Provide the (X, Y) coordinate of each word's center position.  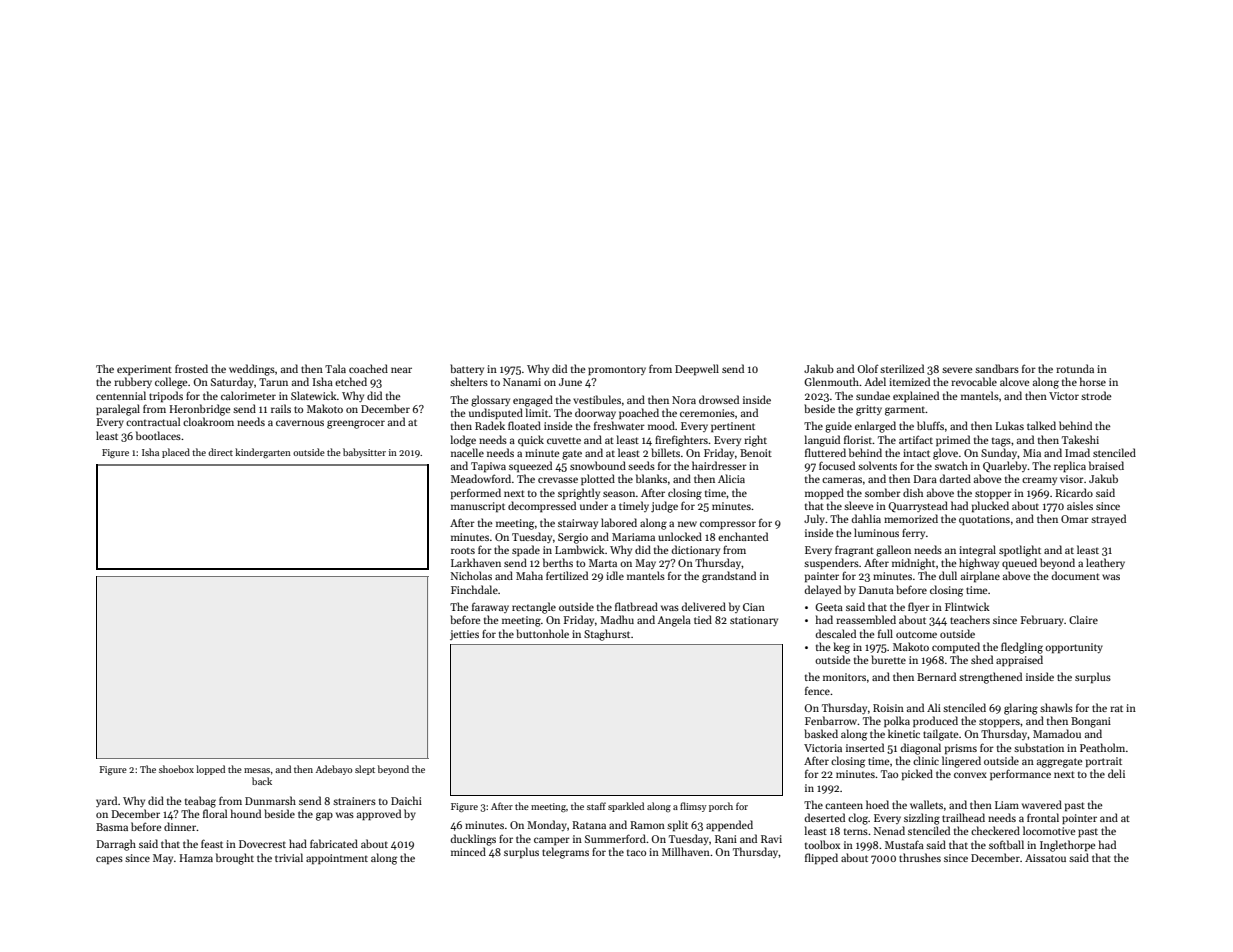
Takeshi (1080, 439)
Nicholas (471, 575)
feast (212, 843)
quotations (984, 520)
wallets (926, 804)
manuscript (478, 507)
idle (615, 575)
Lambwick (580, 549)
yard (106, 801)
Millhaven (686, 851)
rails (281, 408)
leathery (1105, 563)
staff (596, 806)
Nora (684, 400)
